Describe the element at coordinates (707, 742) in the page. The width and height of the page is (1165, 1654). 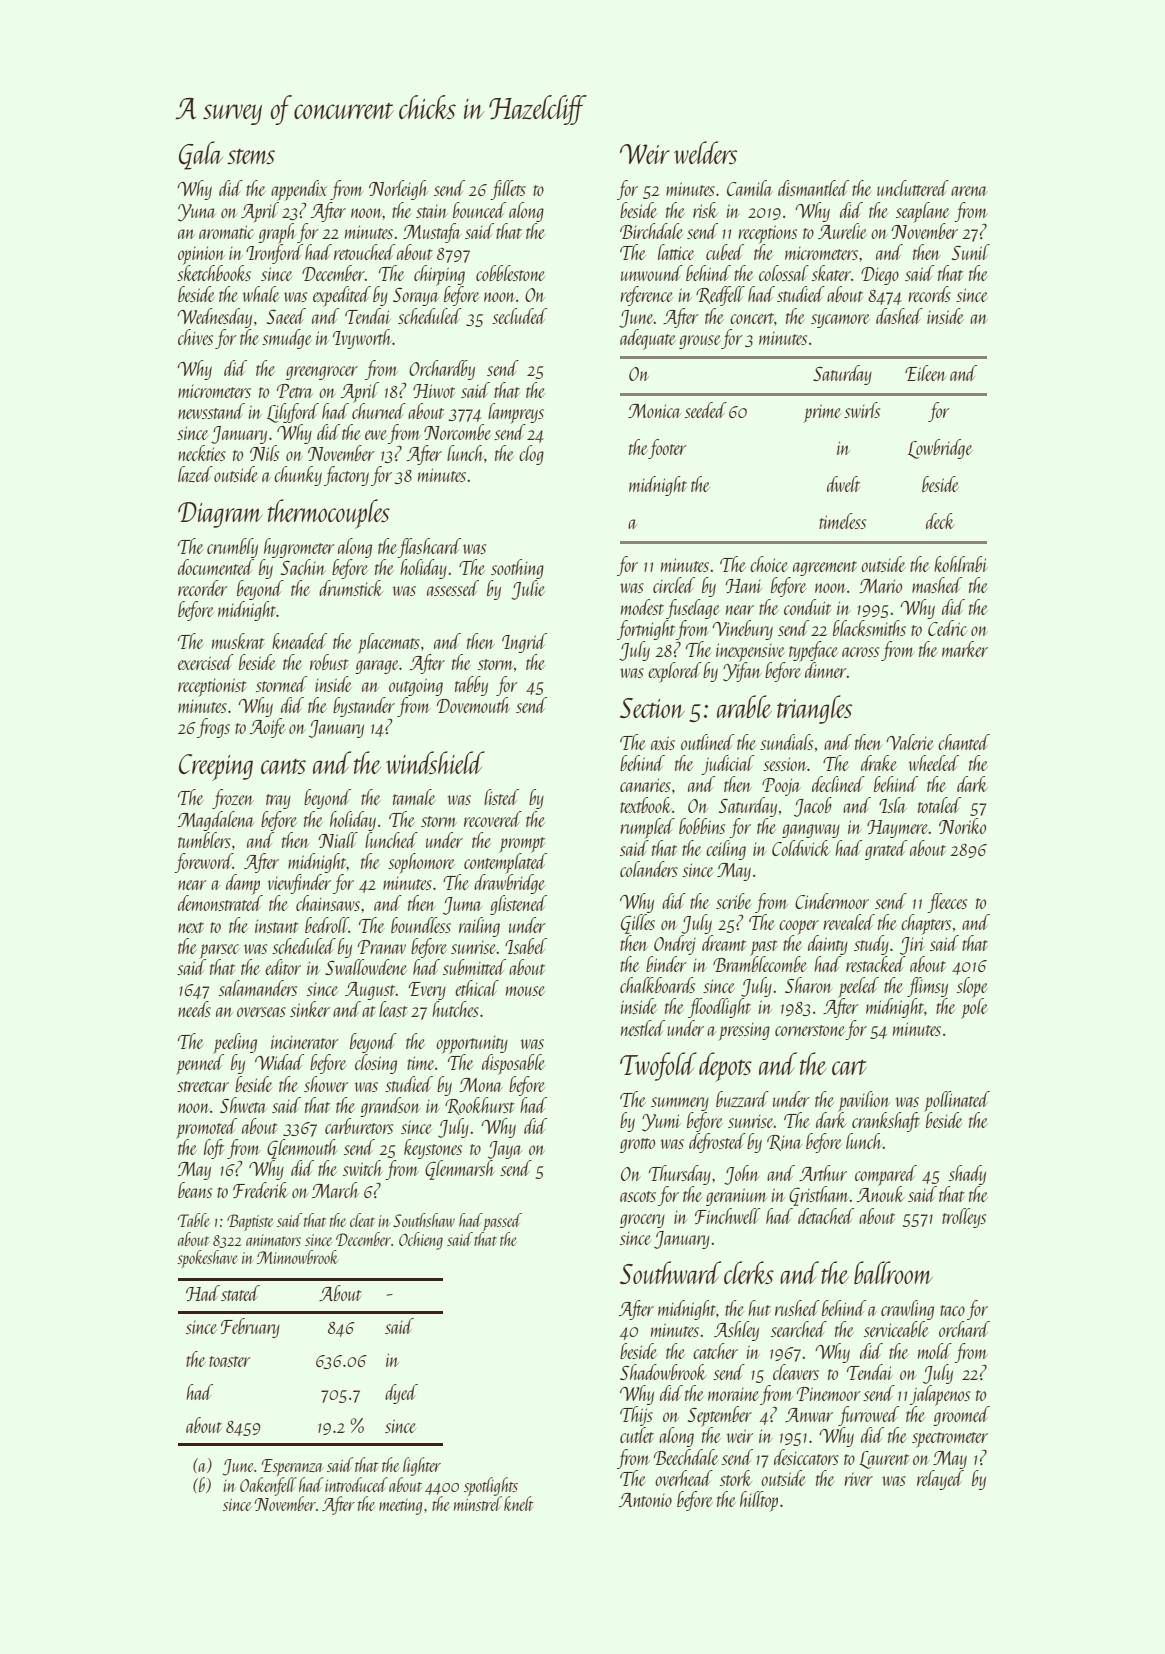
I see `outlined` at that location.
